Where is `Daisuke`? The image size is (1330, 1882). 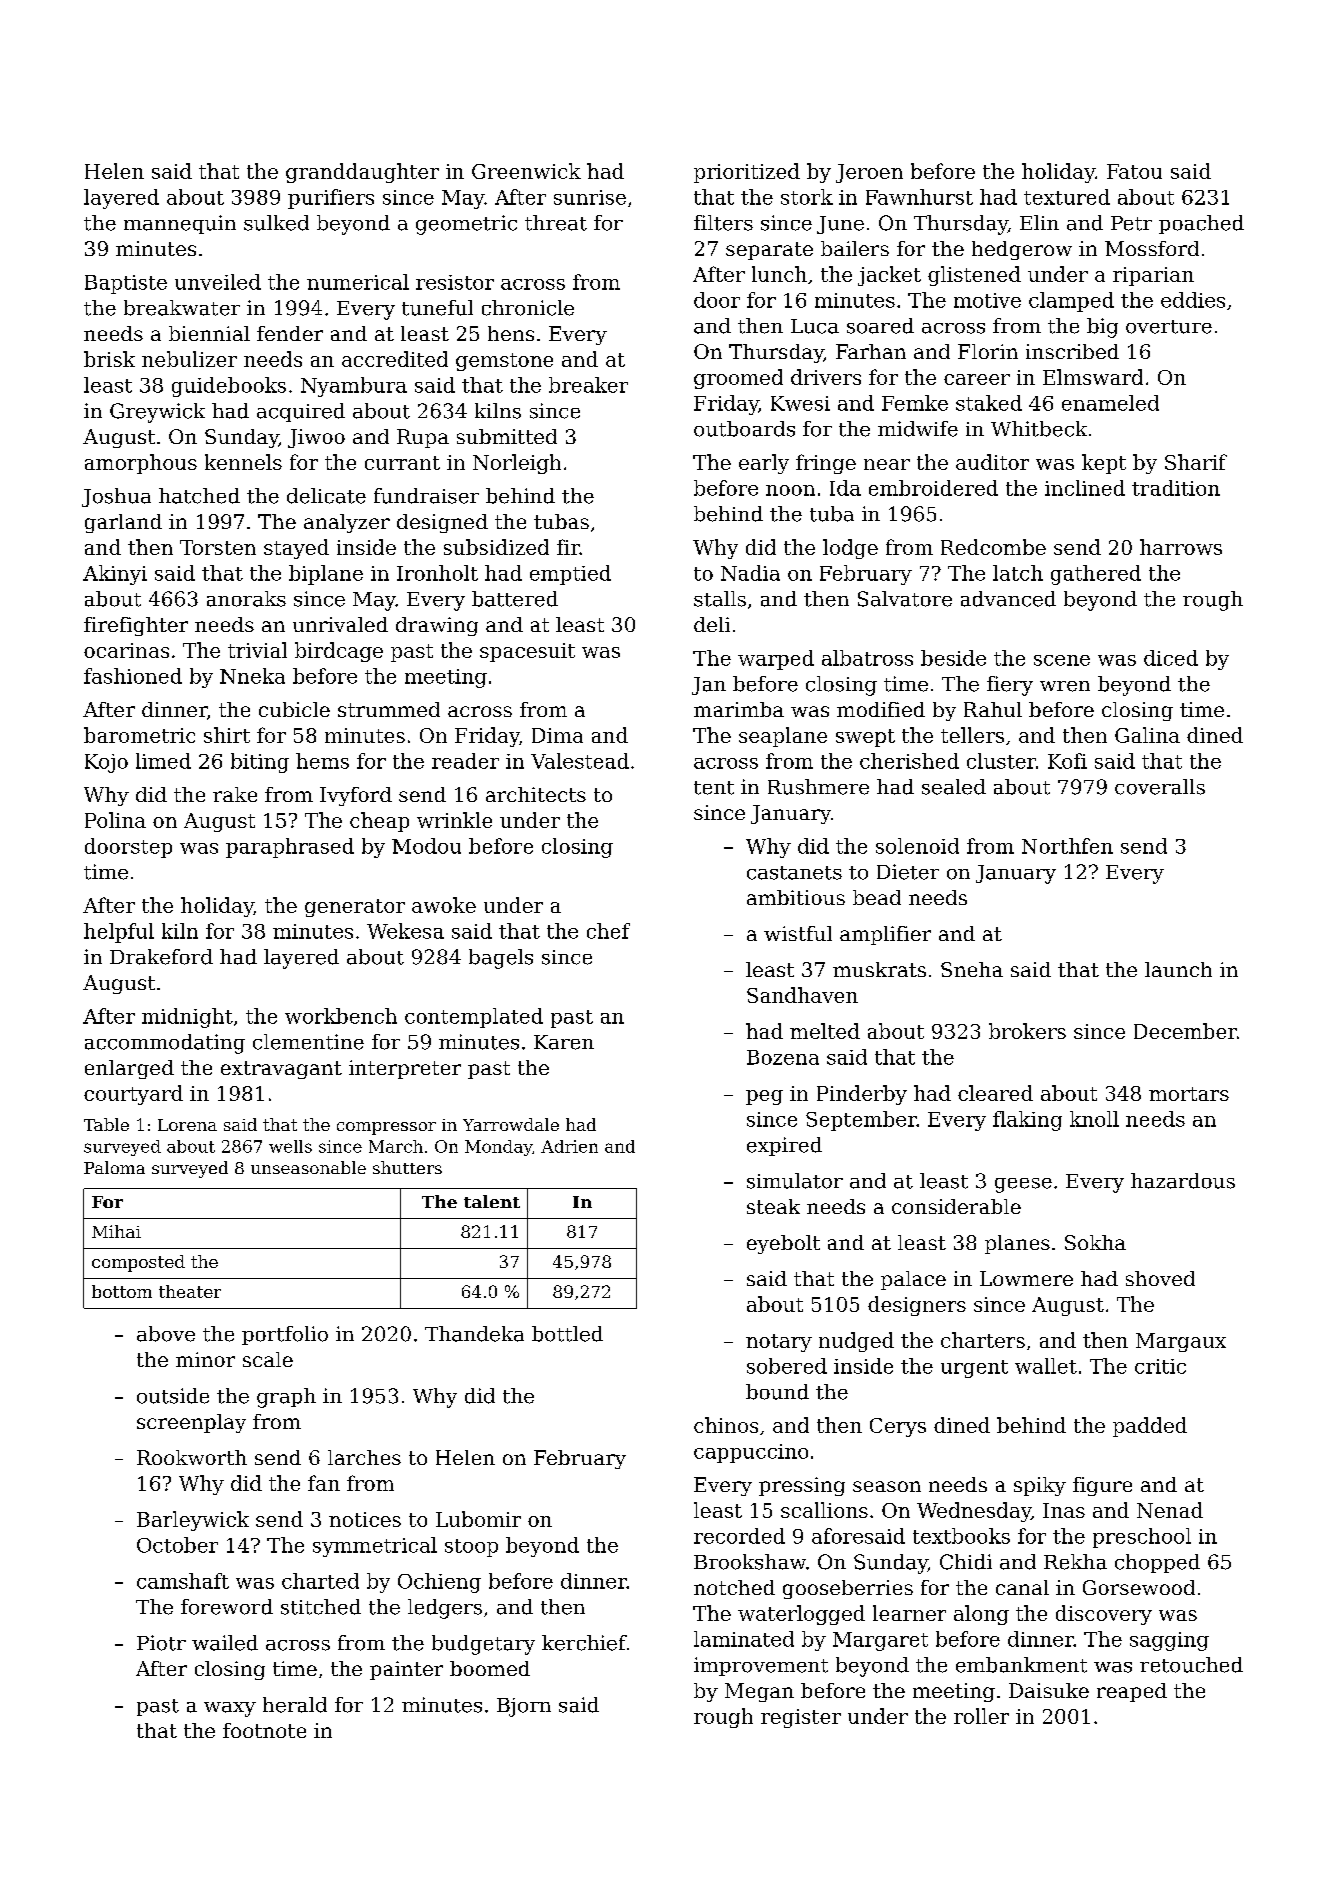 Daisuke is located at coordinates (1049, 1690).
